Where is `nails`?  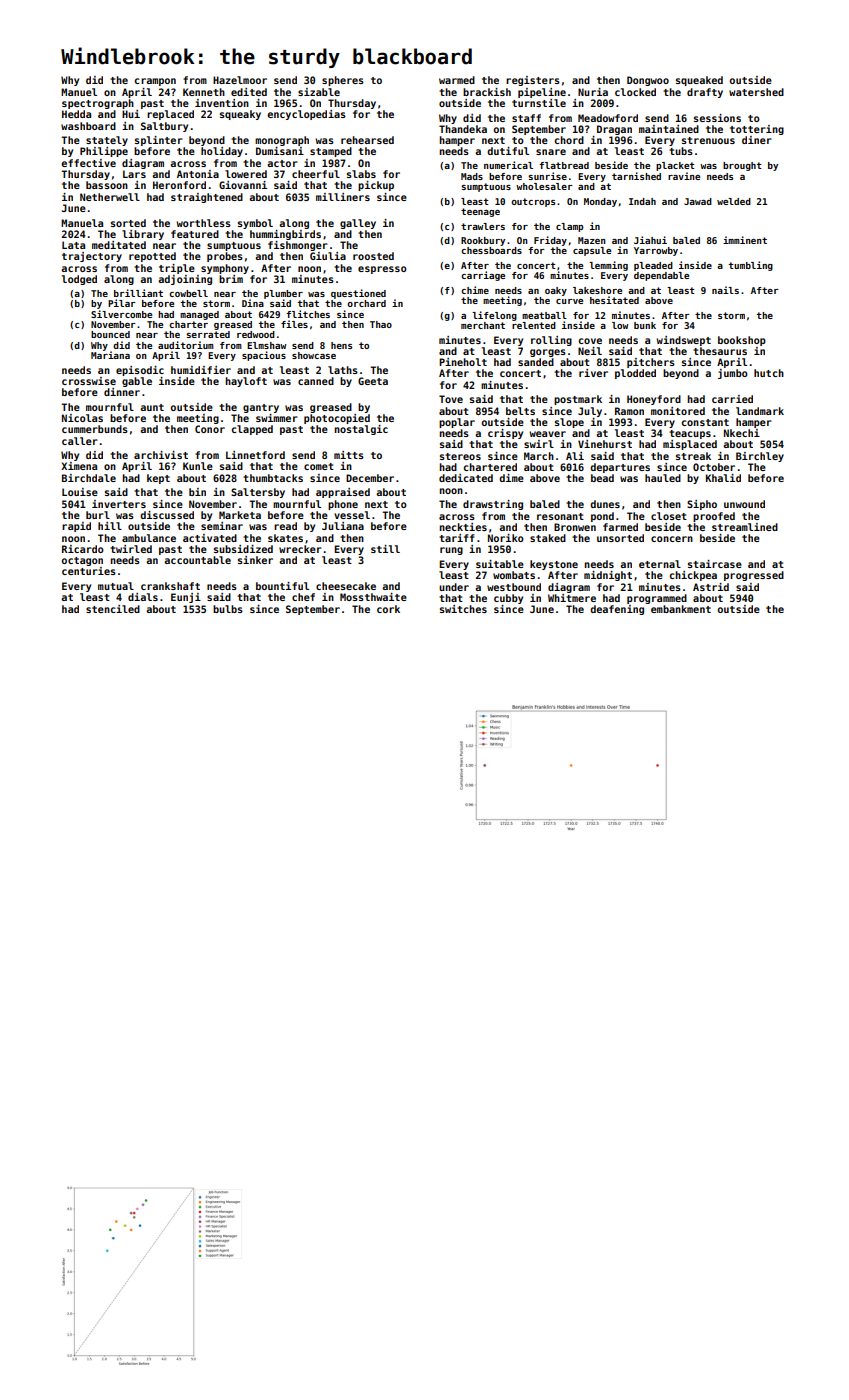
nails is located at coordinates (725, 290).
